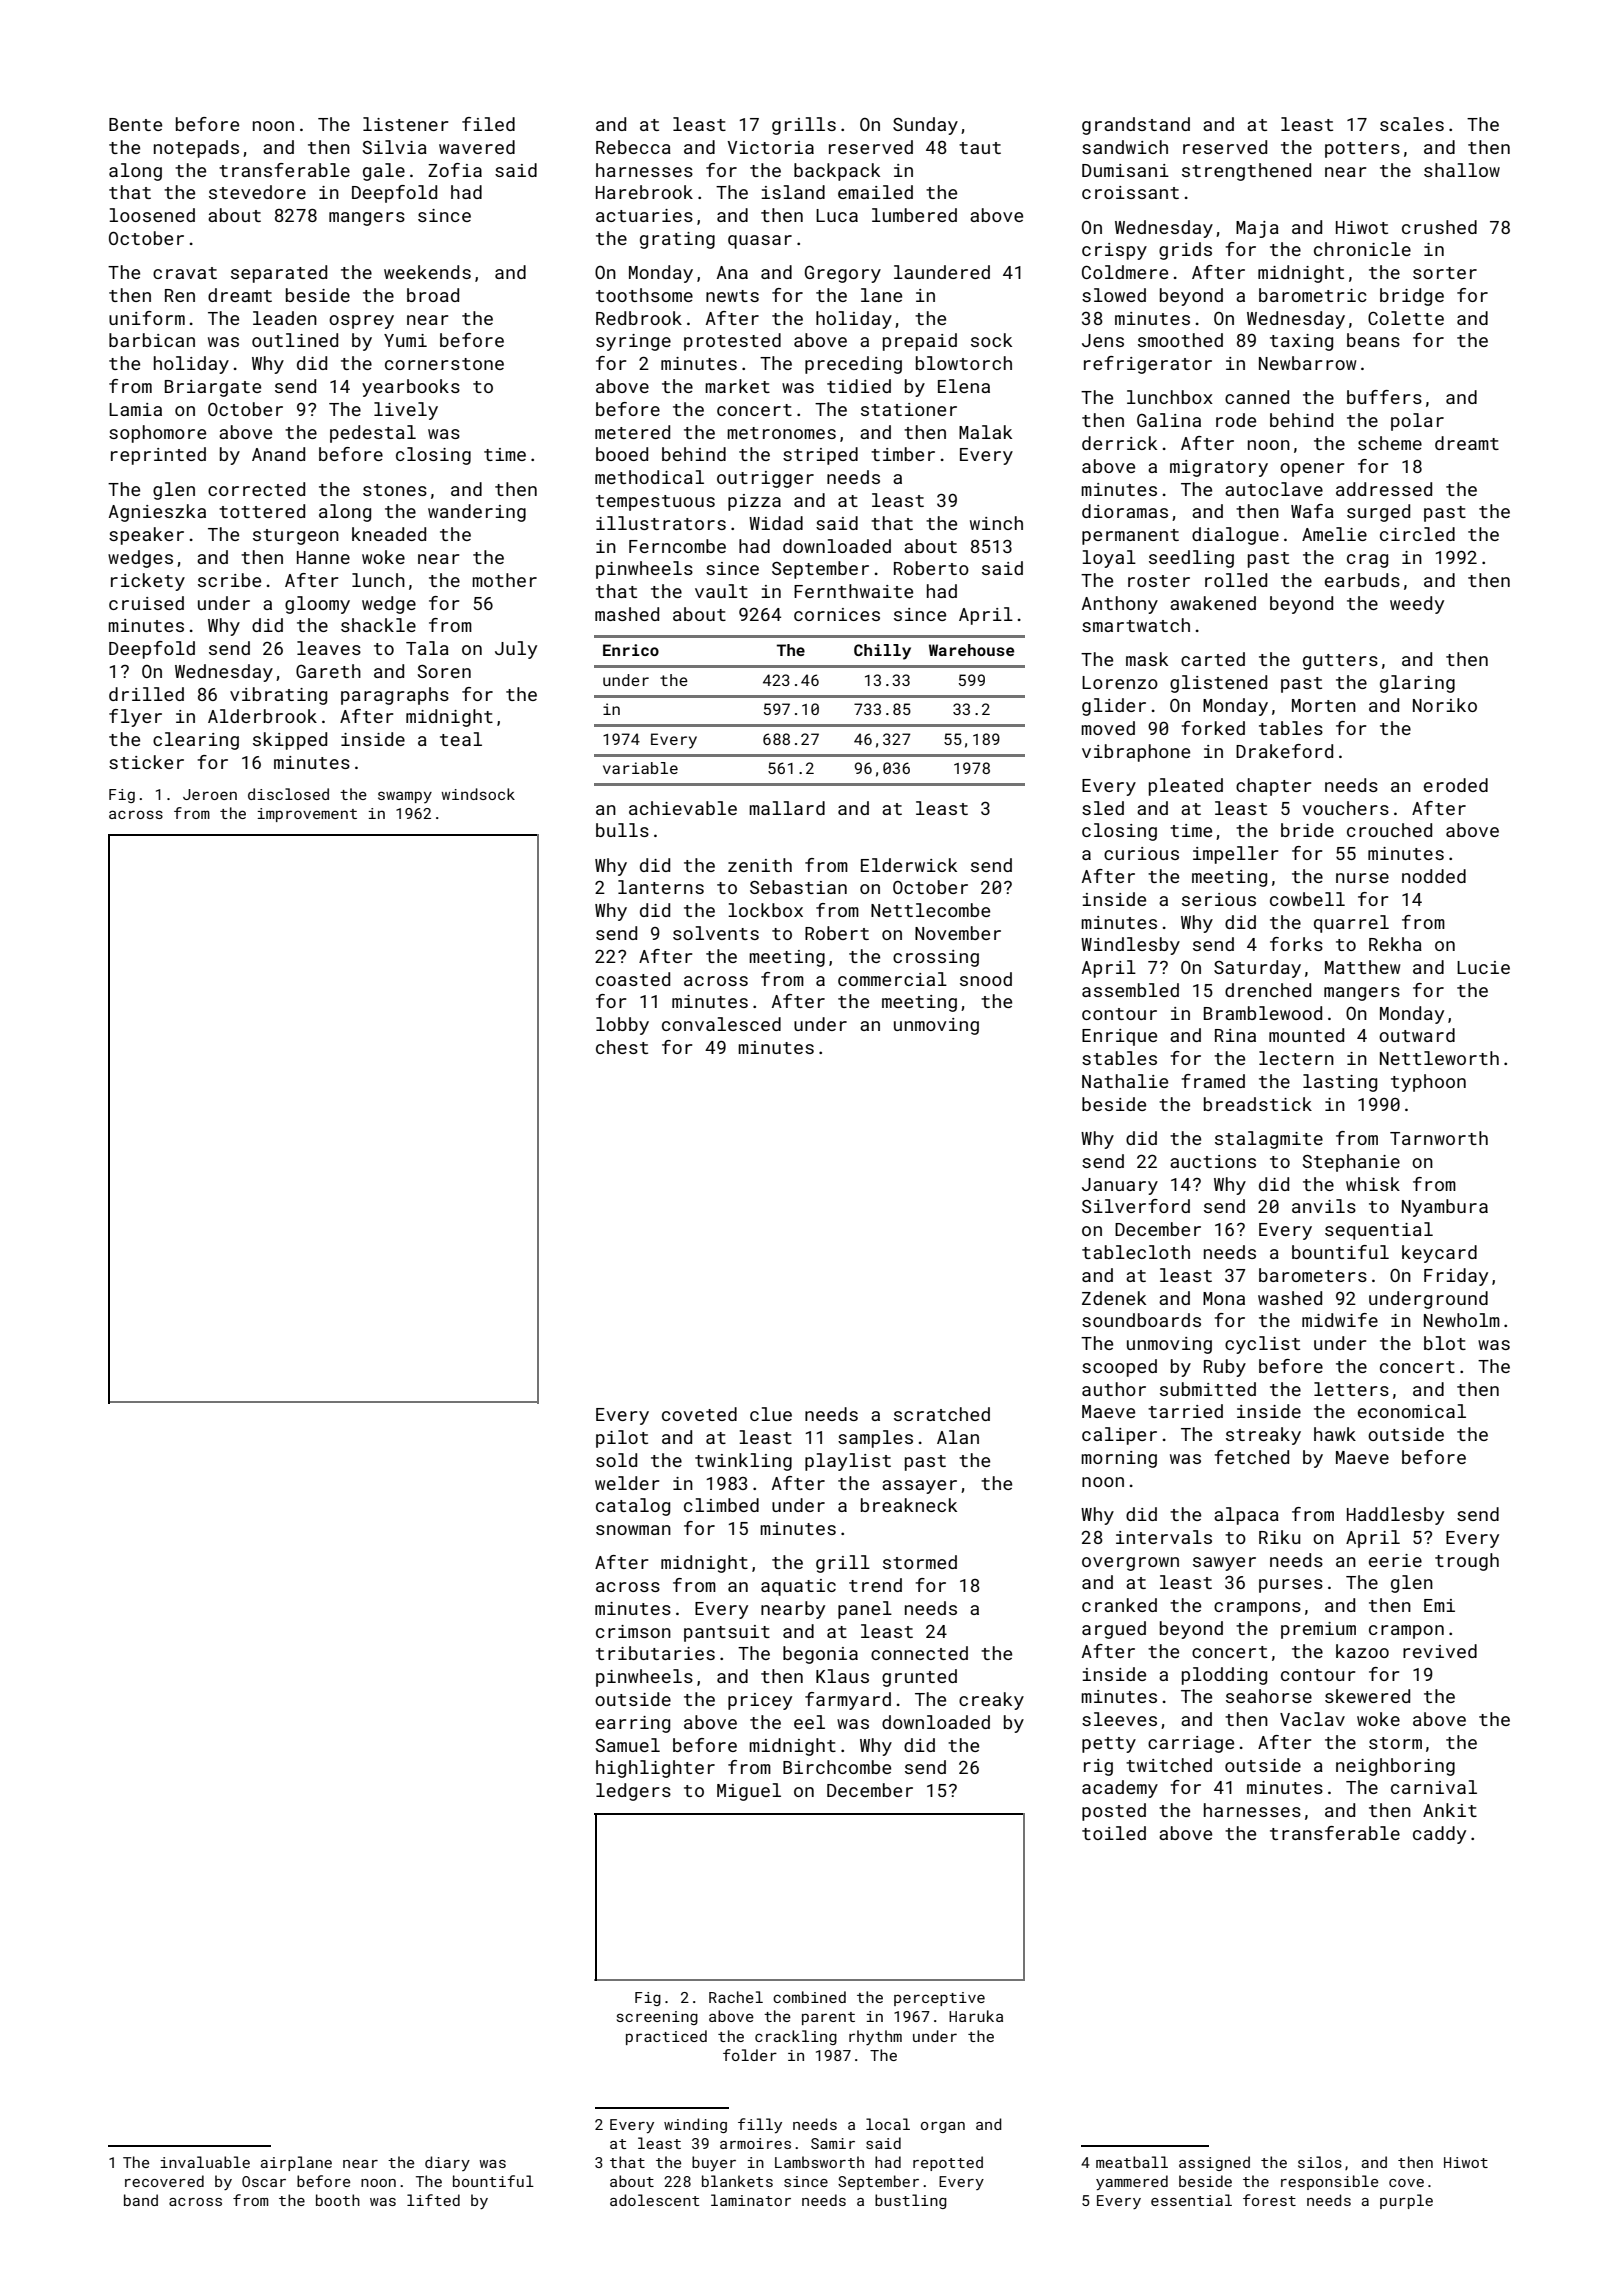 This screenshot has height=2292, width=1620. What do you see at coordinates (616, 1460) in the screenshot?
I see `sold` at bounding box center [616, 1460].
